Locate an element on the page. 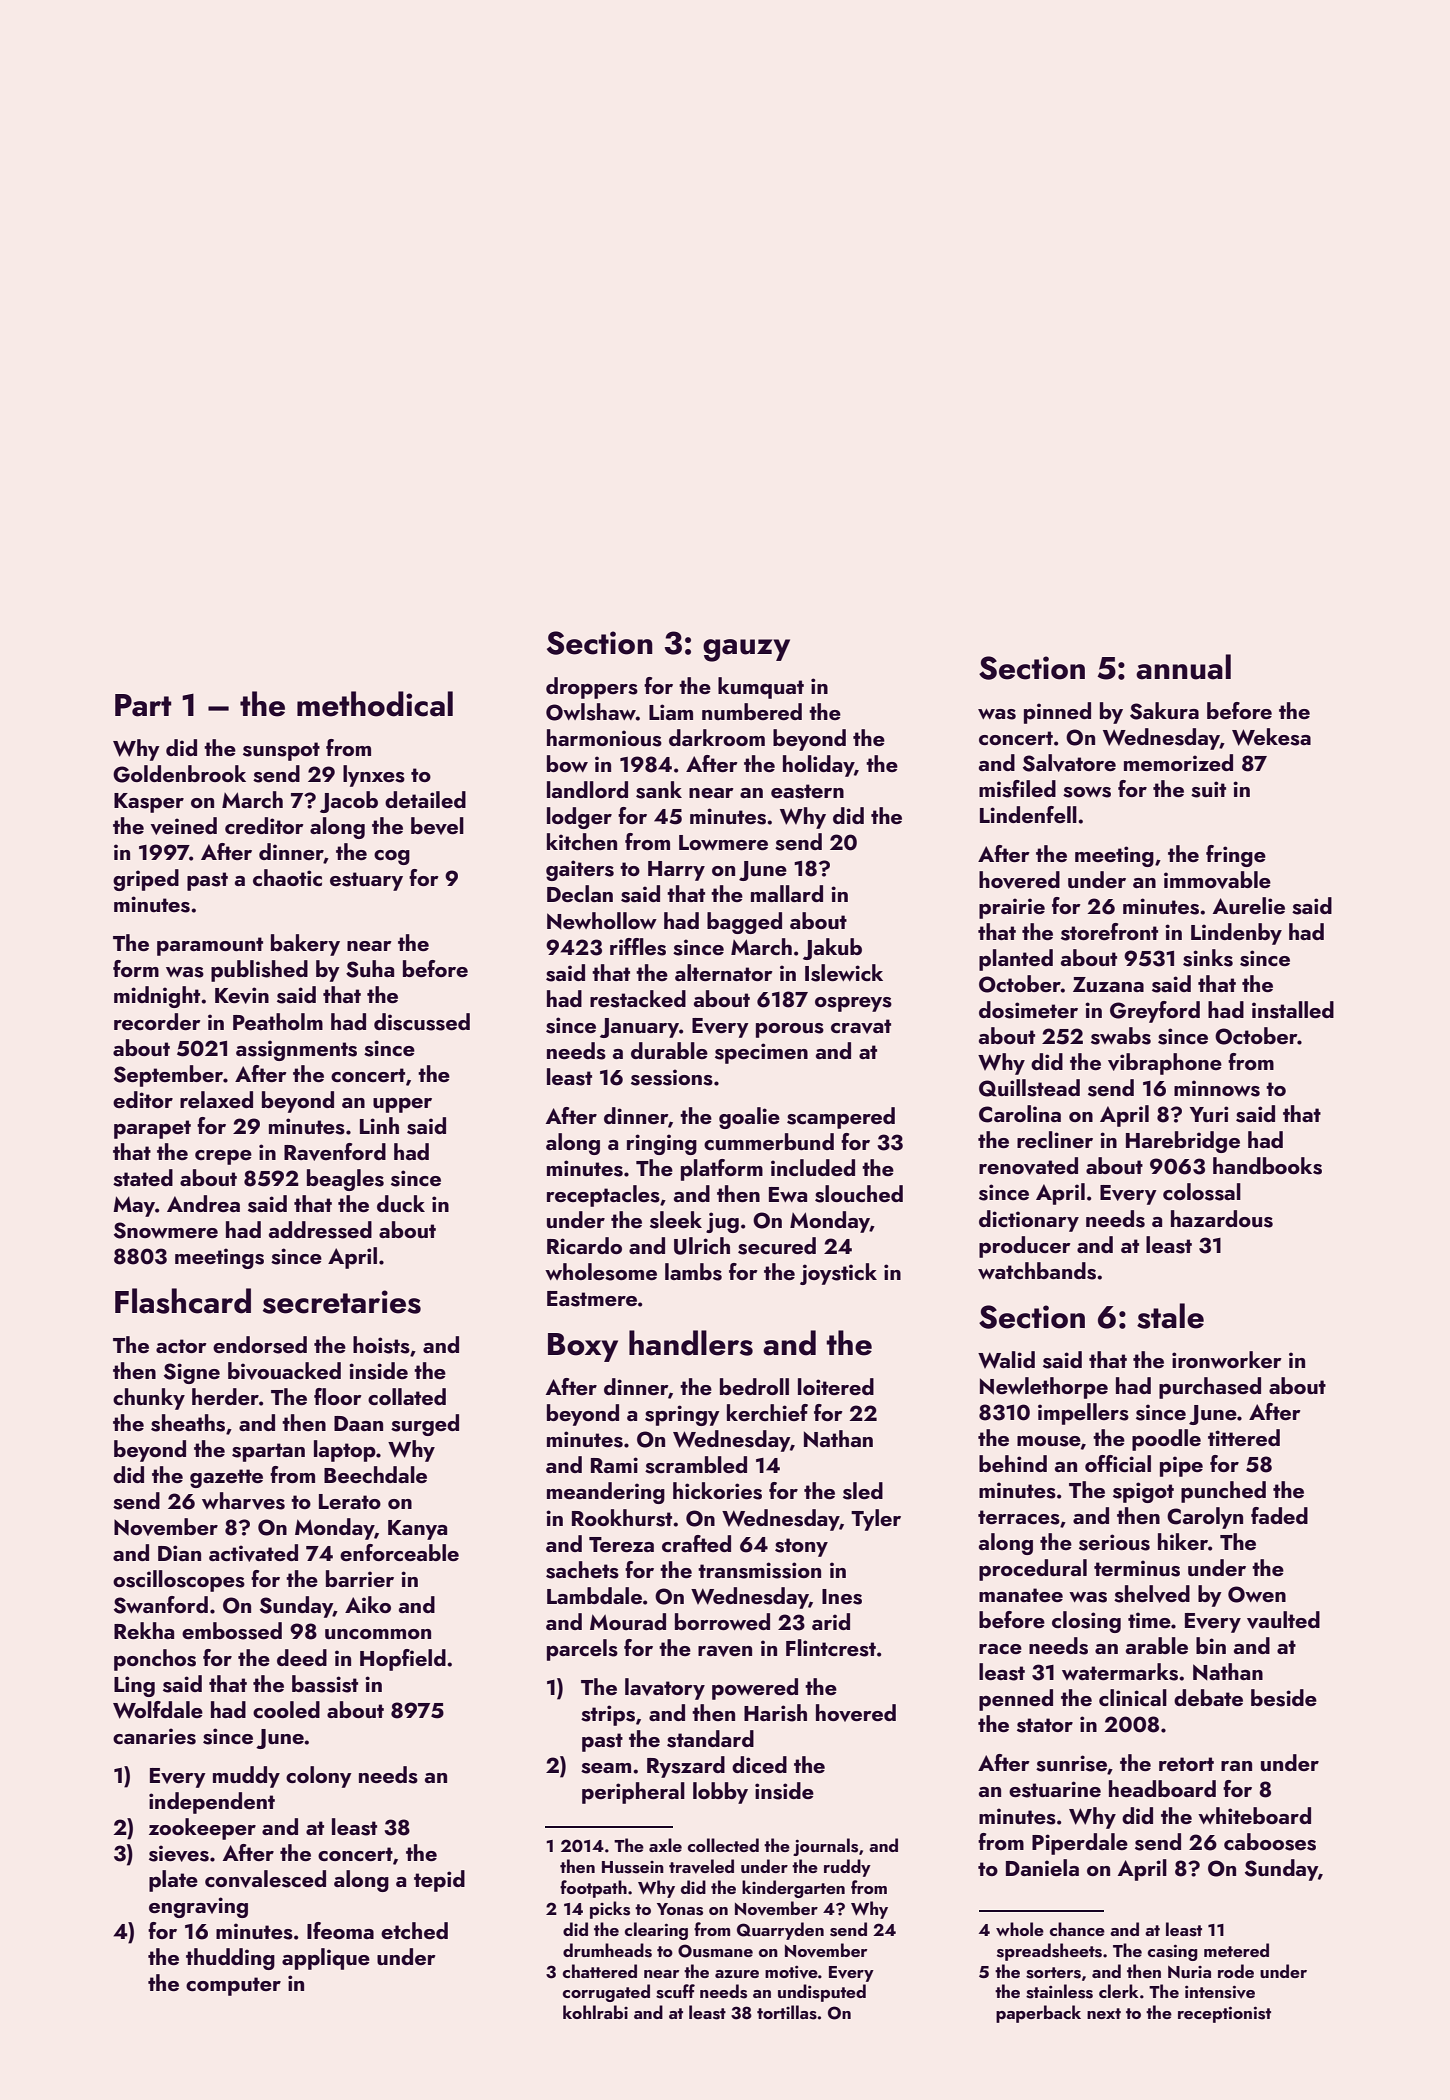  eastern is located at coordinates (807, 791).
